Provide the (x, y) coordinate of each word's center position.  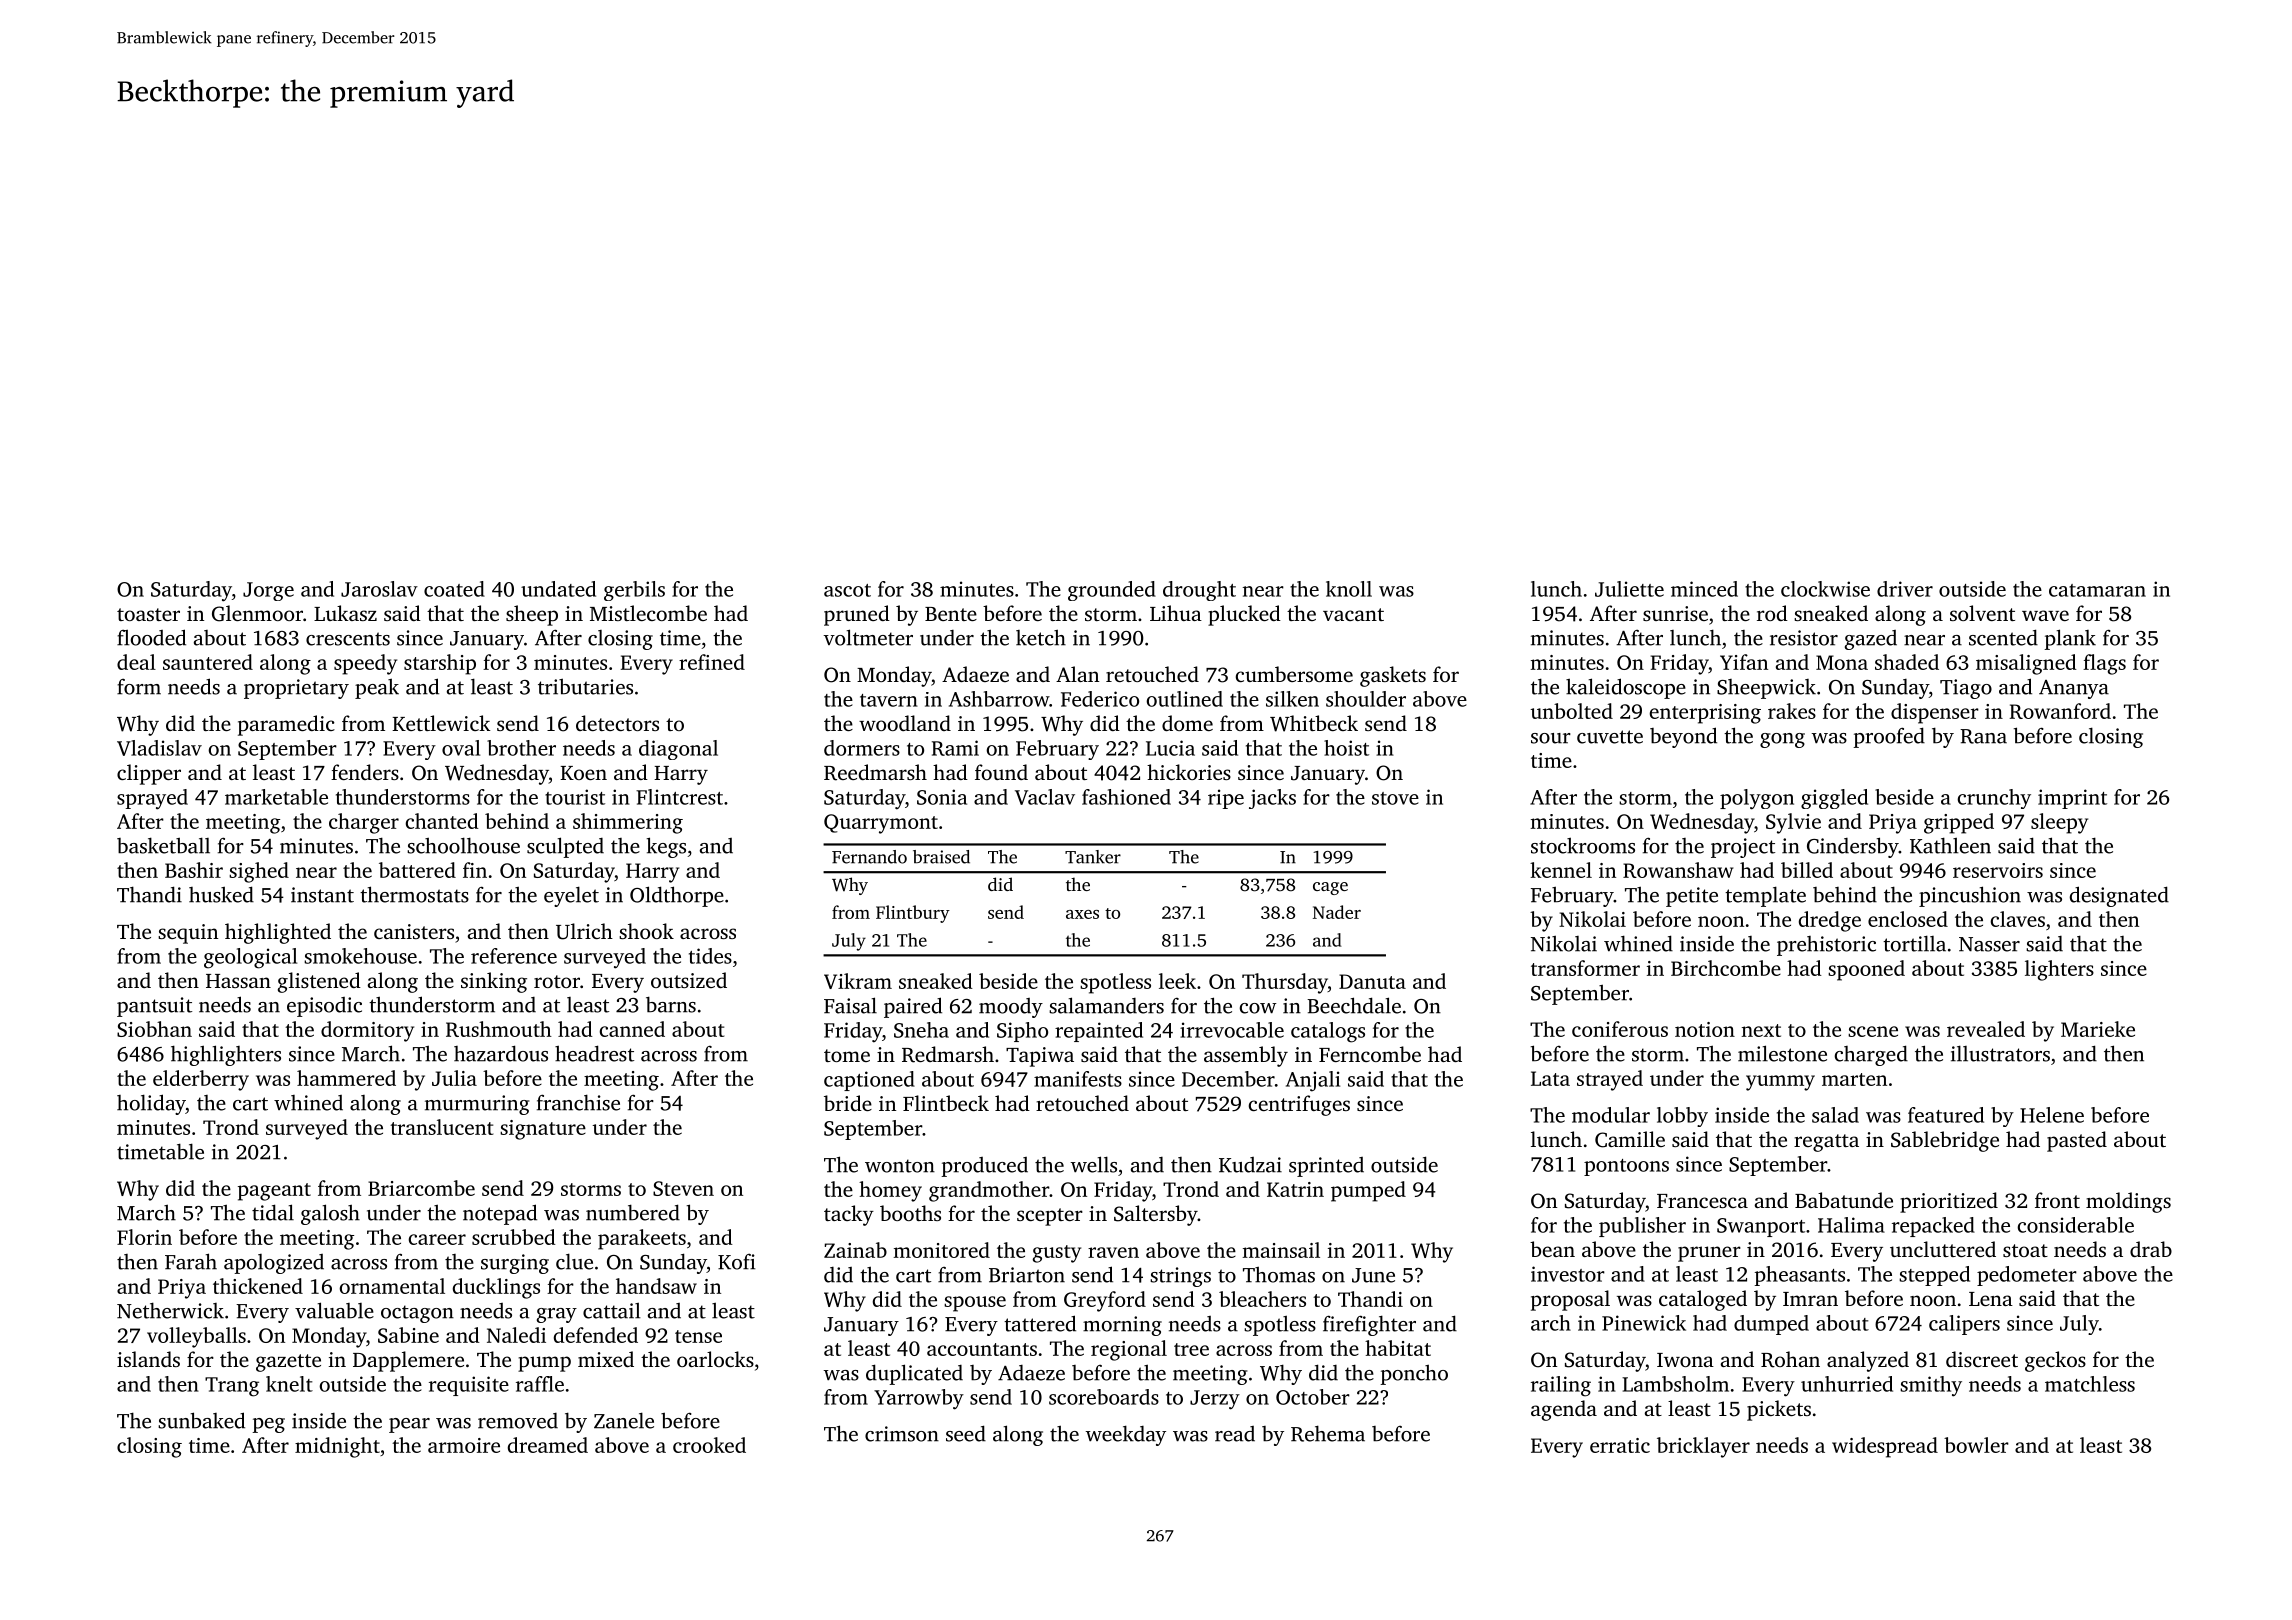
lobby (1682, 1117)
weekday (1125, 1435)
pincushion (1970, 896)
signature (543, 1130)
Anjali (1313, 1081)
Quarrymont (881, 824)
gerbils (634, 591)
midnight (337, 1447)
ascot (847, 590)
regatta (1826, 1143)
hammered (346, 1078)
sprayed (152, 799)
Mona (1842, 662)
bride (848, 1103)
